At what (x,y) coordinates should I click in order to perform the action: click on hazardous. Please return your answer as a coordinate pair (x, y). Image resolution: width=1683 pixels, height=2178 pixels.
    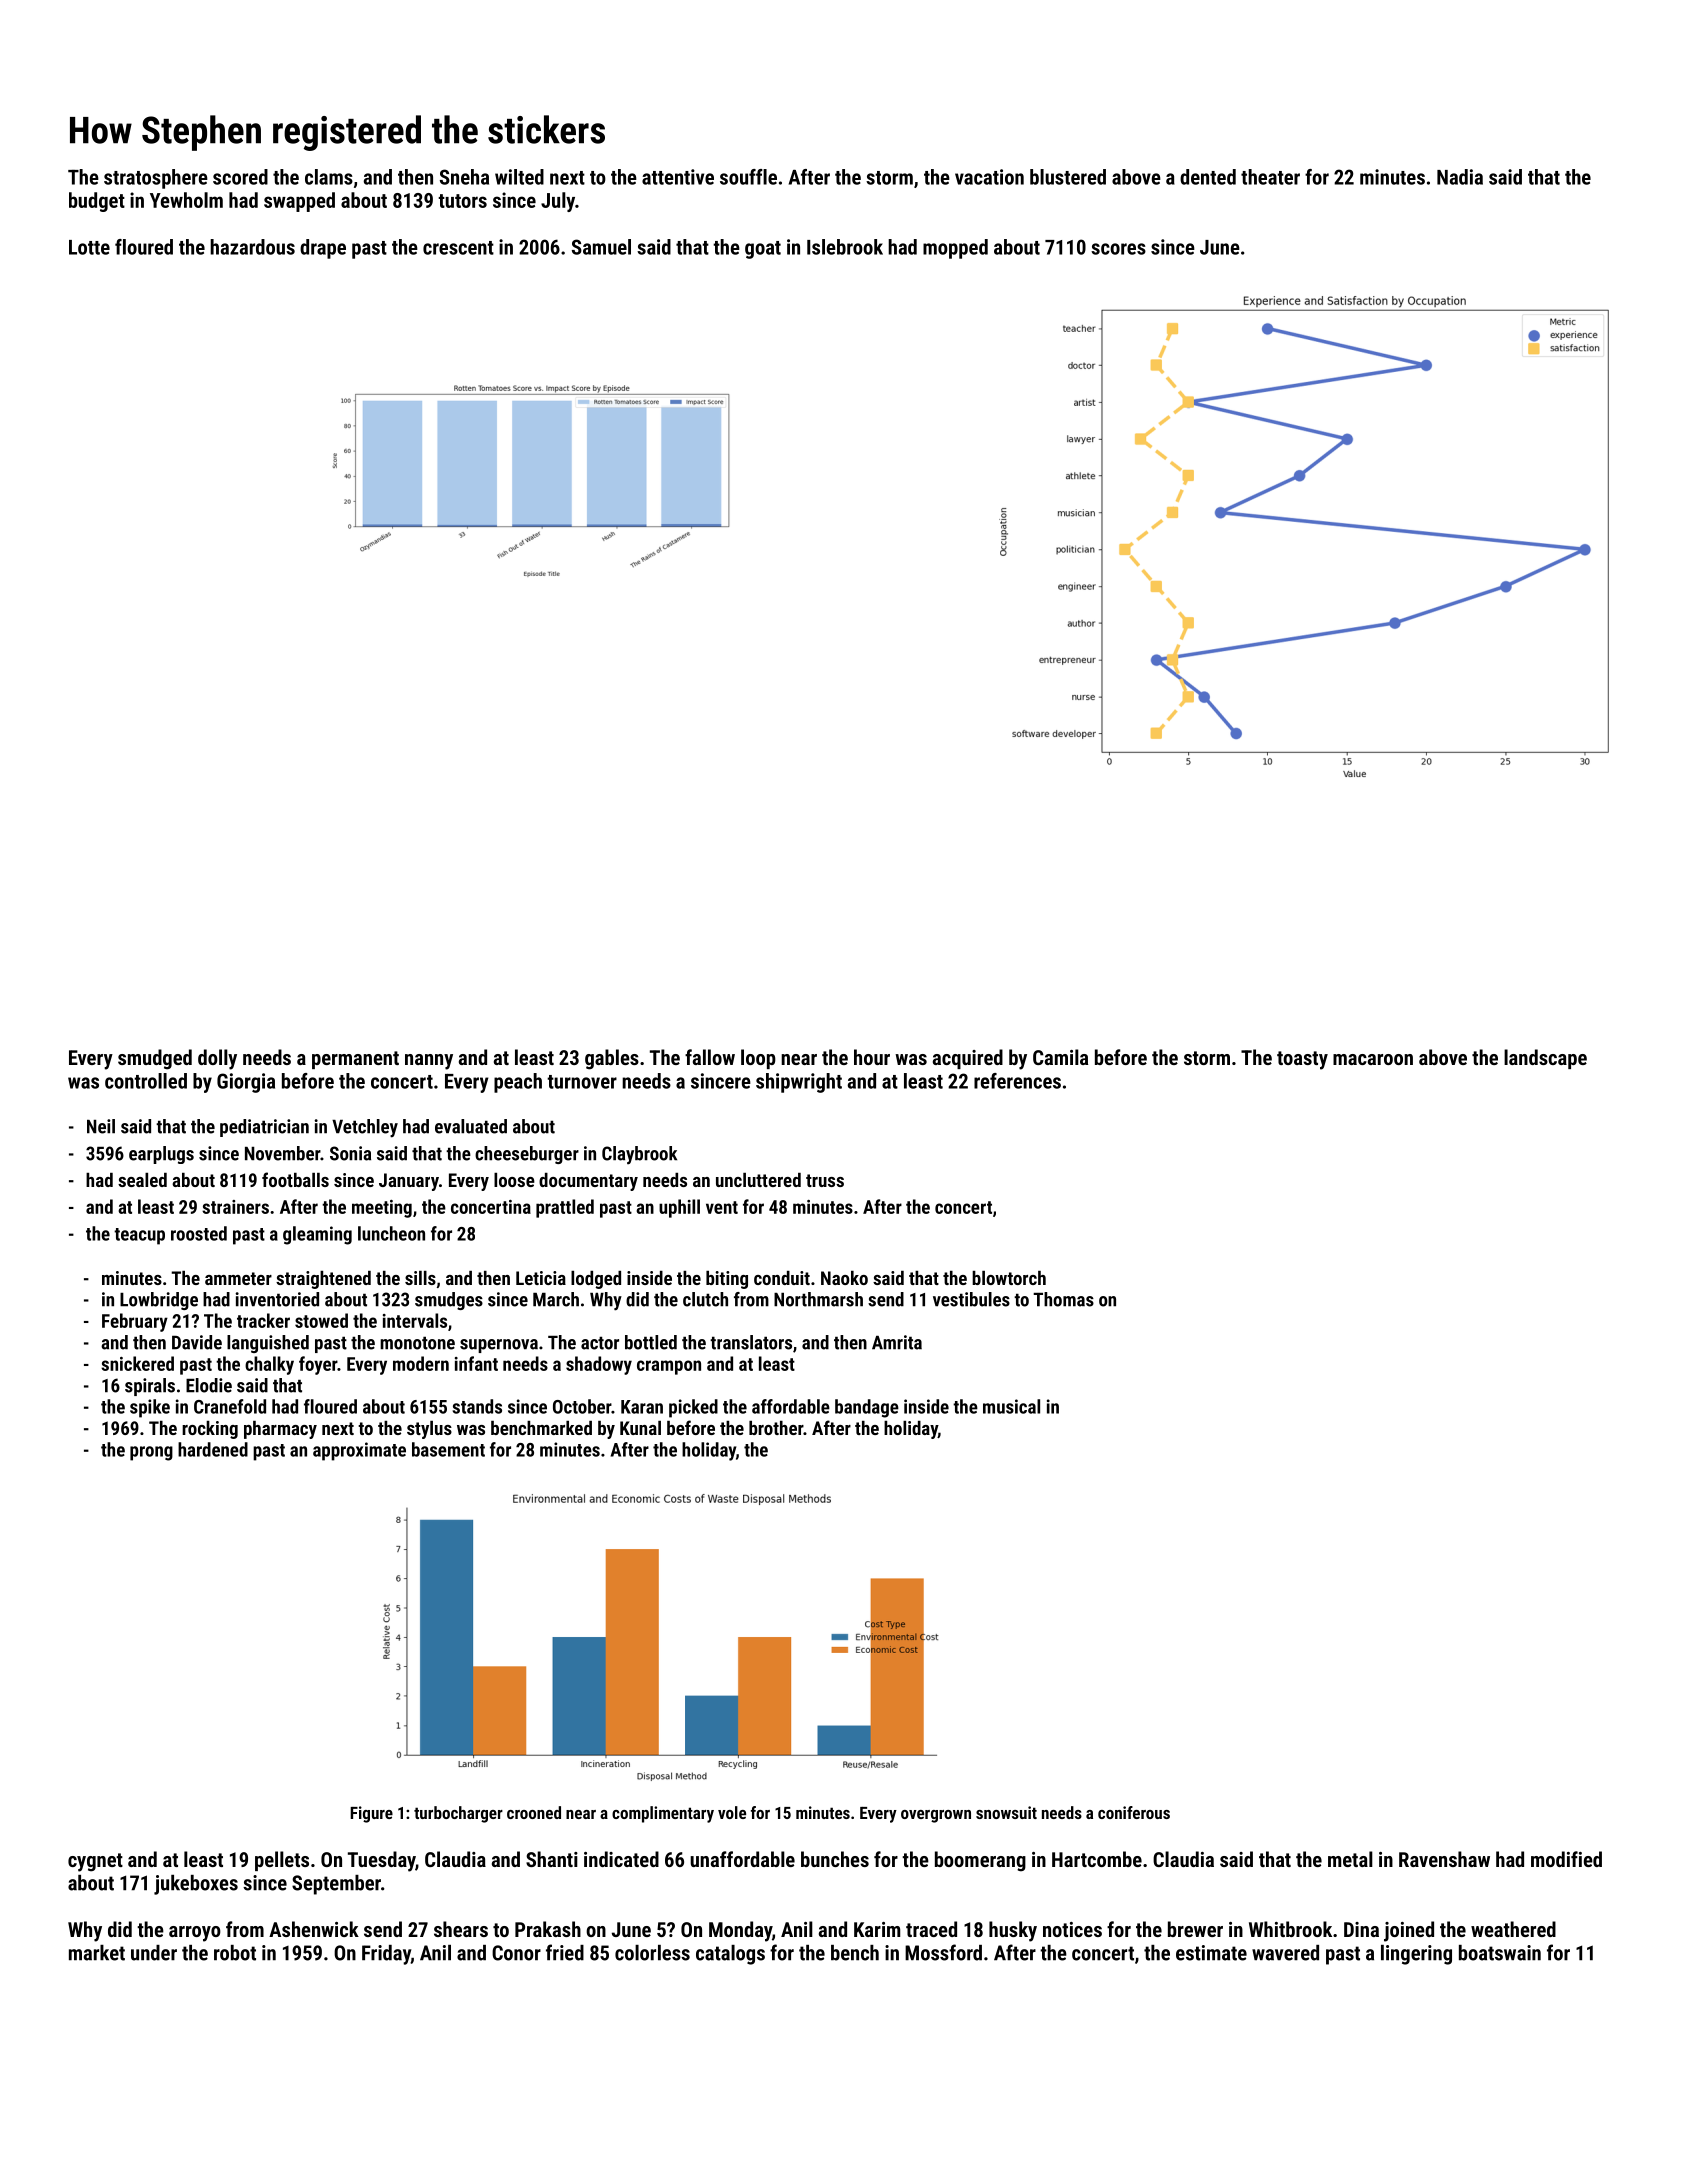
    Looking at the image, I should click on (252, 247).
